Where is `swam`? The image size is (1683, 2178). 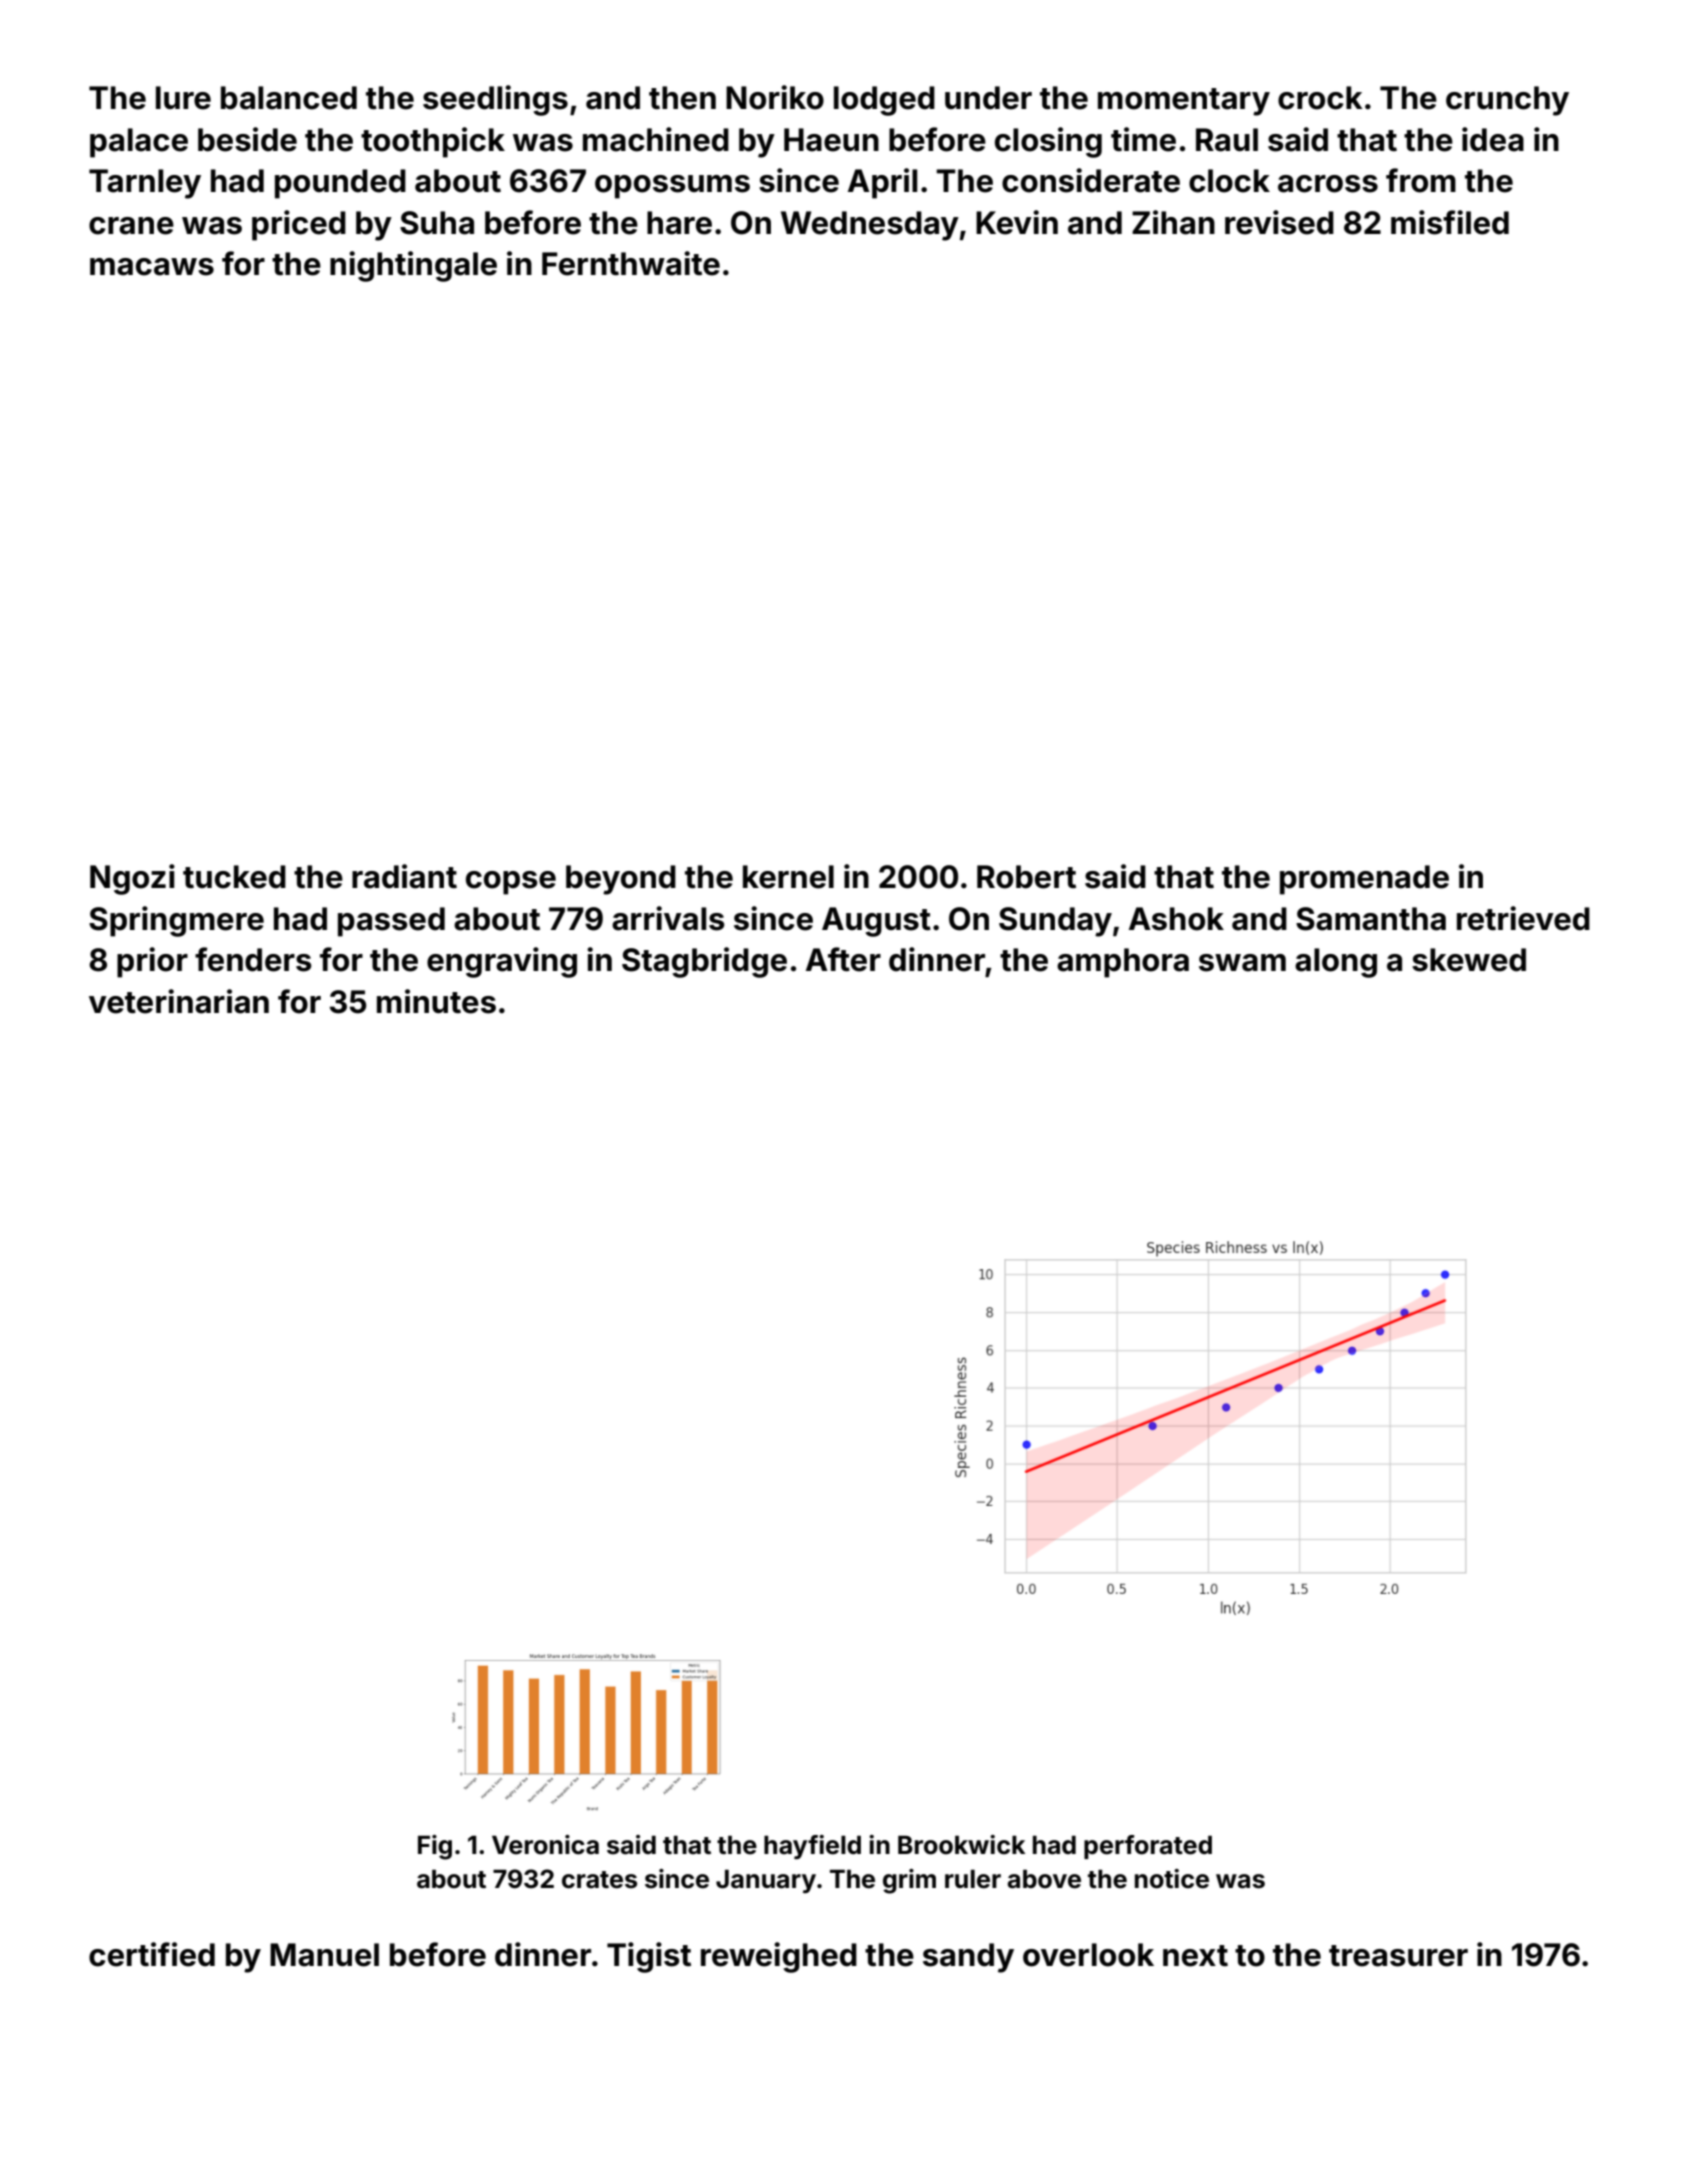
swam is located at coordinates (1242, 963).
